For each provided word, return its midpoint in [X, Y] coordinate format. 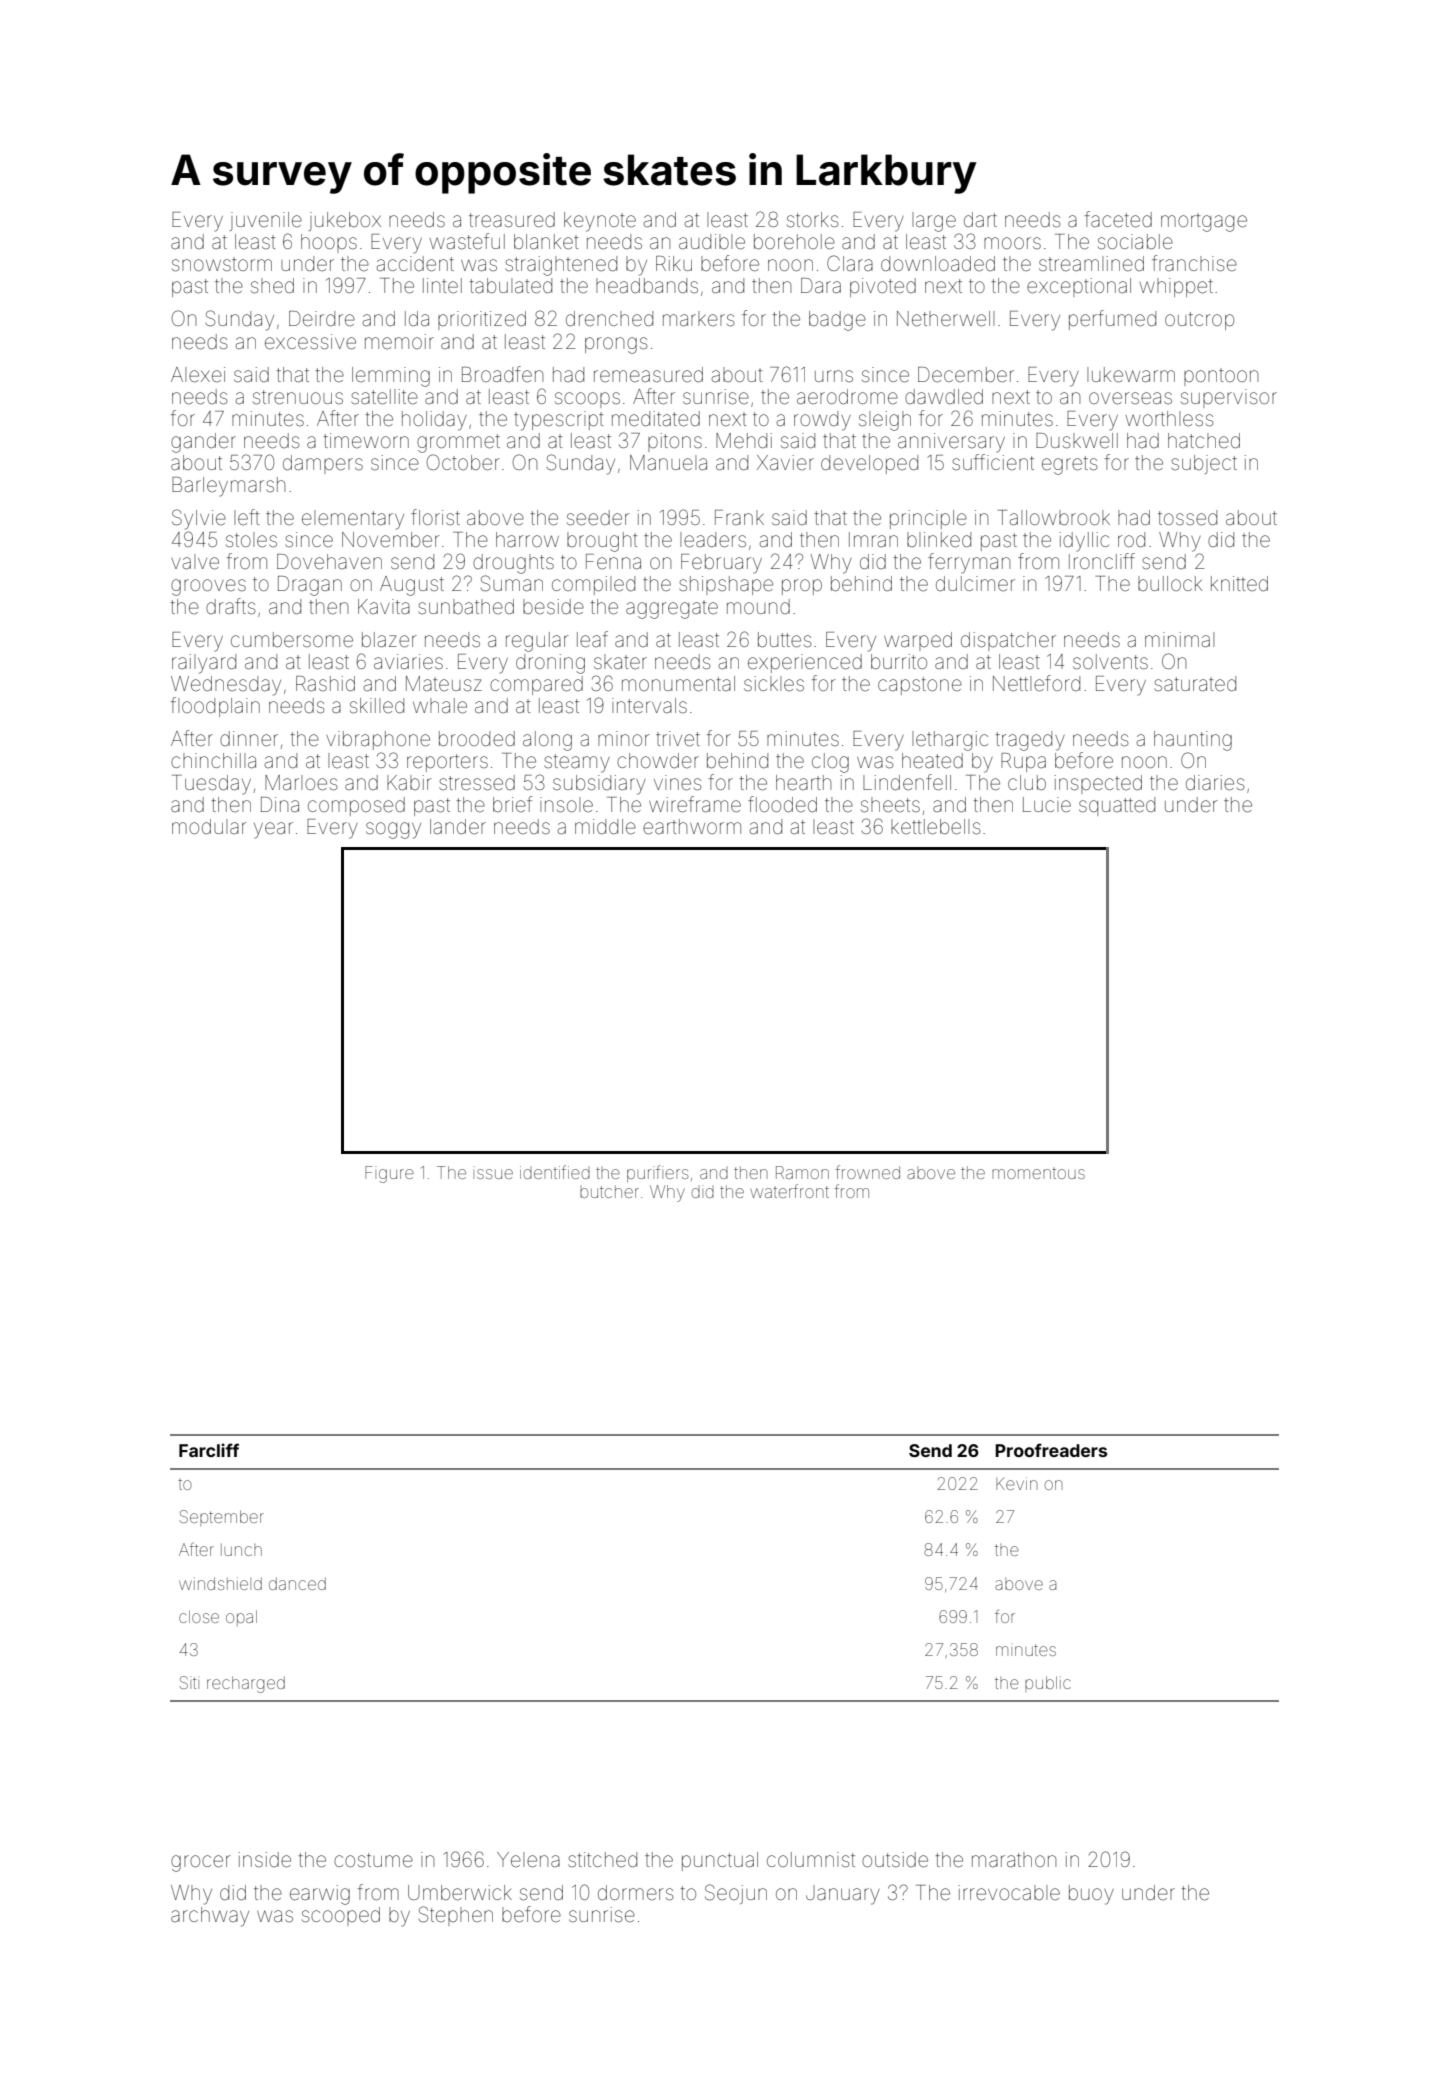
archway [210, 1917]
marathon [1014, 1859]
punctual [720, 1861]
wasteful [467, 241]
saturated [1195, 683]
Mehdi [744, 440]
